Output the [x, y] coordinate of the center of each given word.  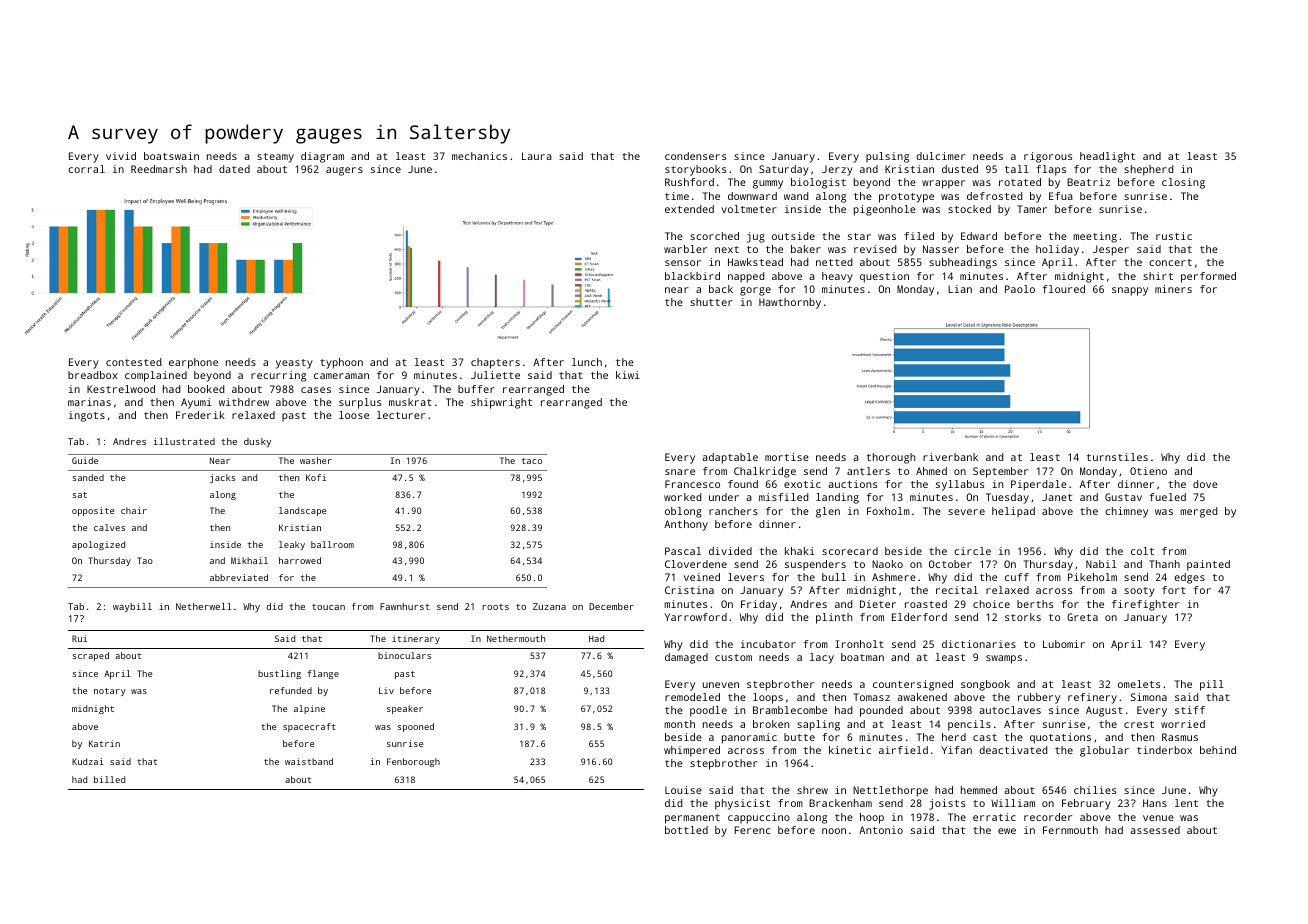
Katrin [104, 743]
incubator [768, 644]
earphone [193, 363]
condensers [695, 156]
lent [1186, 803]
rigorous [1048, 157]
